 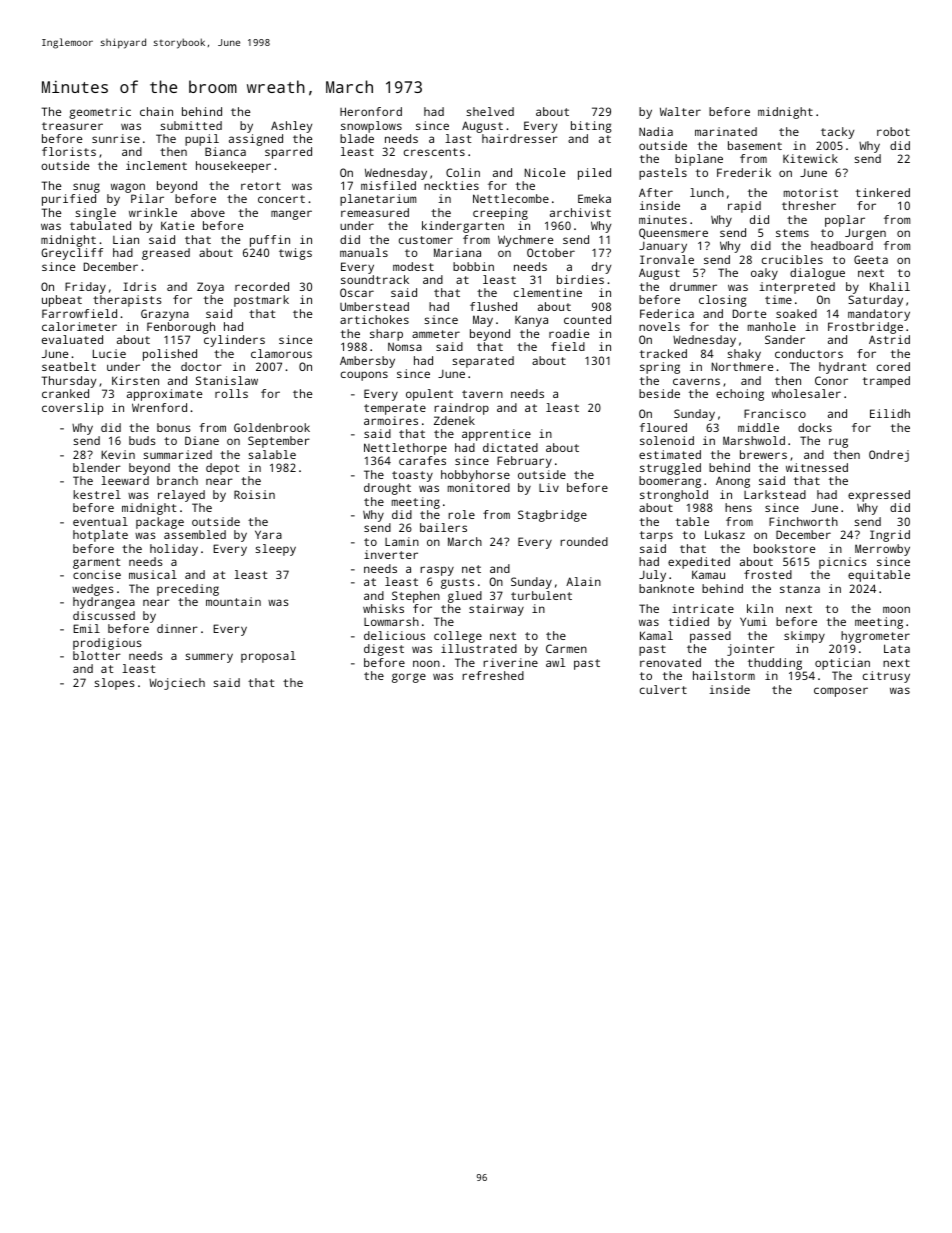 What do you see at coordinates (896, 609) in the page?
I see `moon` at bounding box center [896, 609].
